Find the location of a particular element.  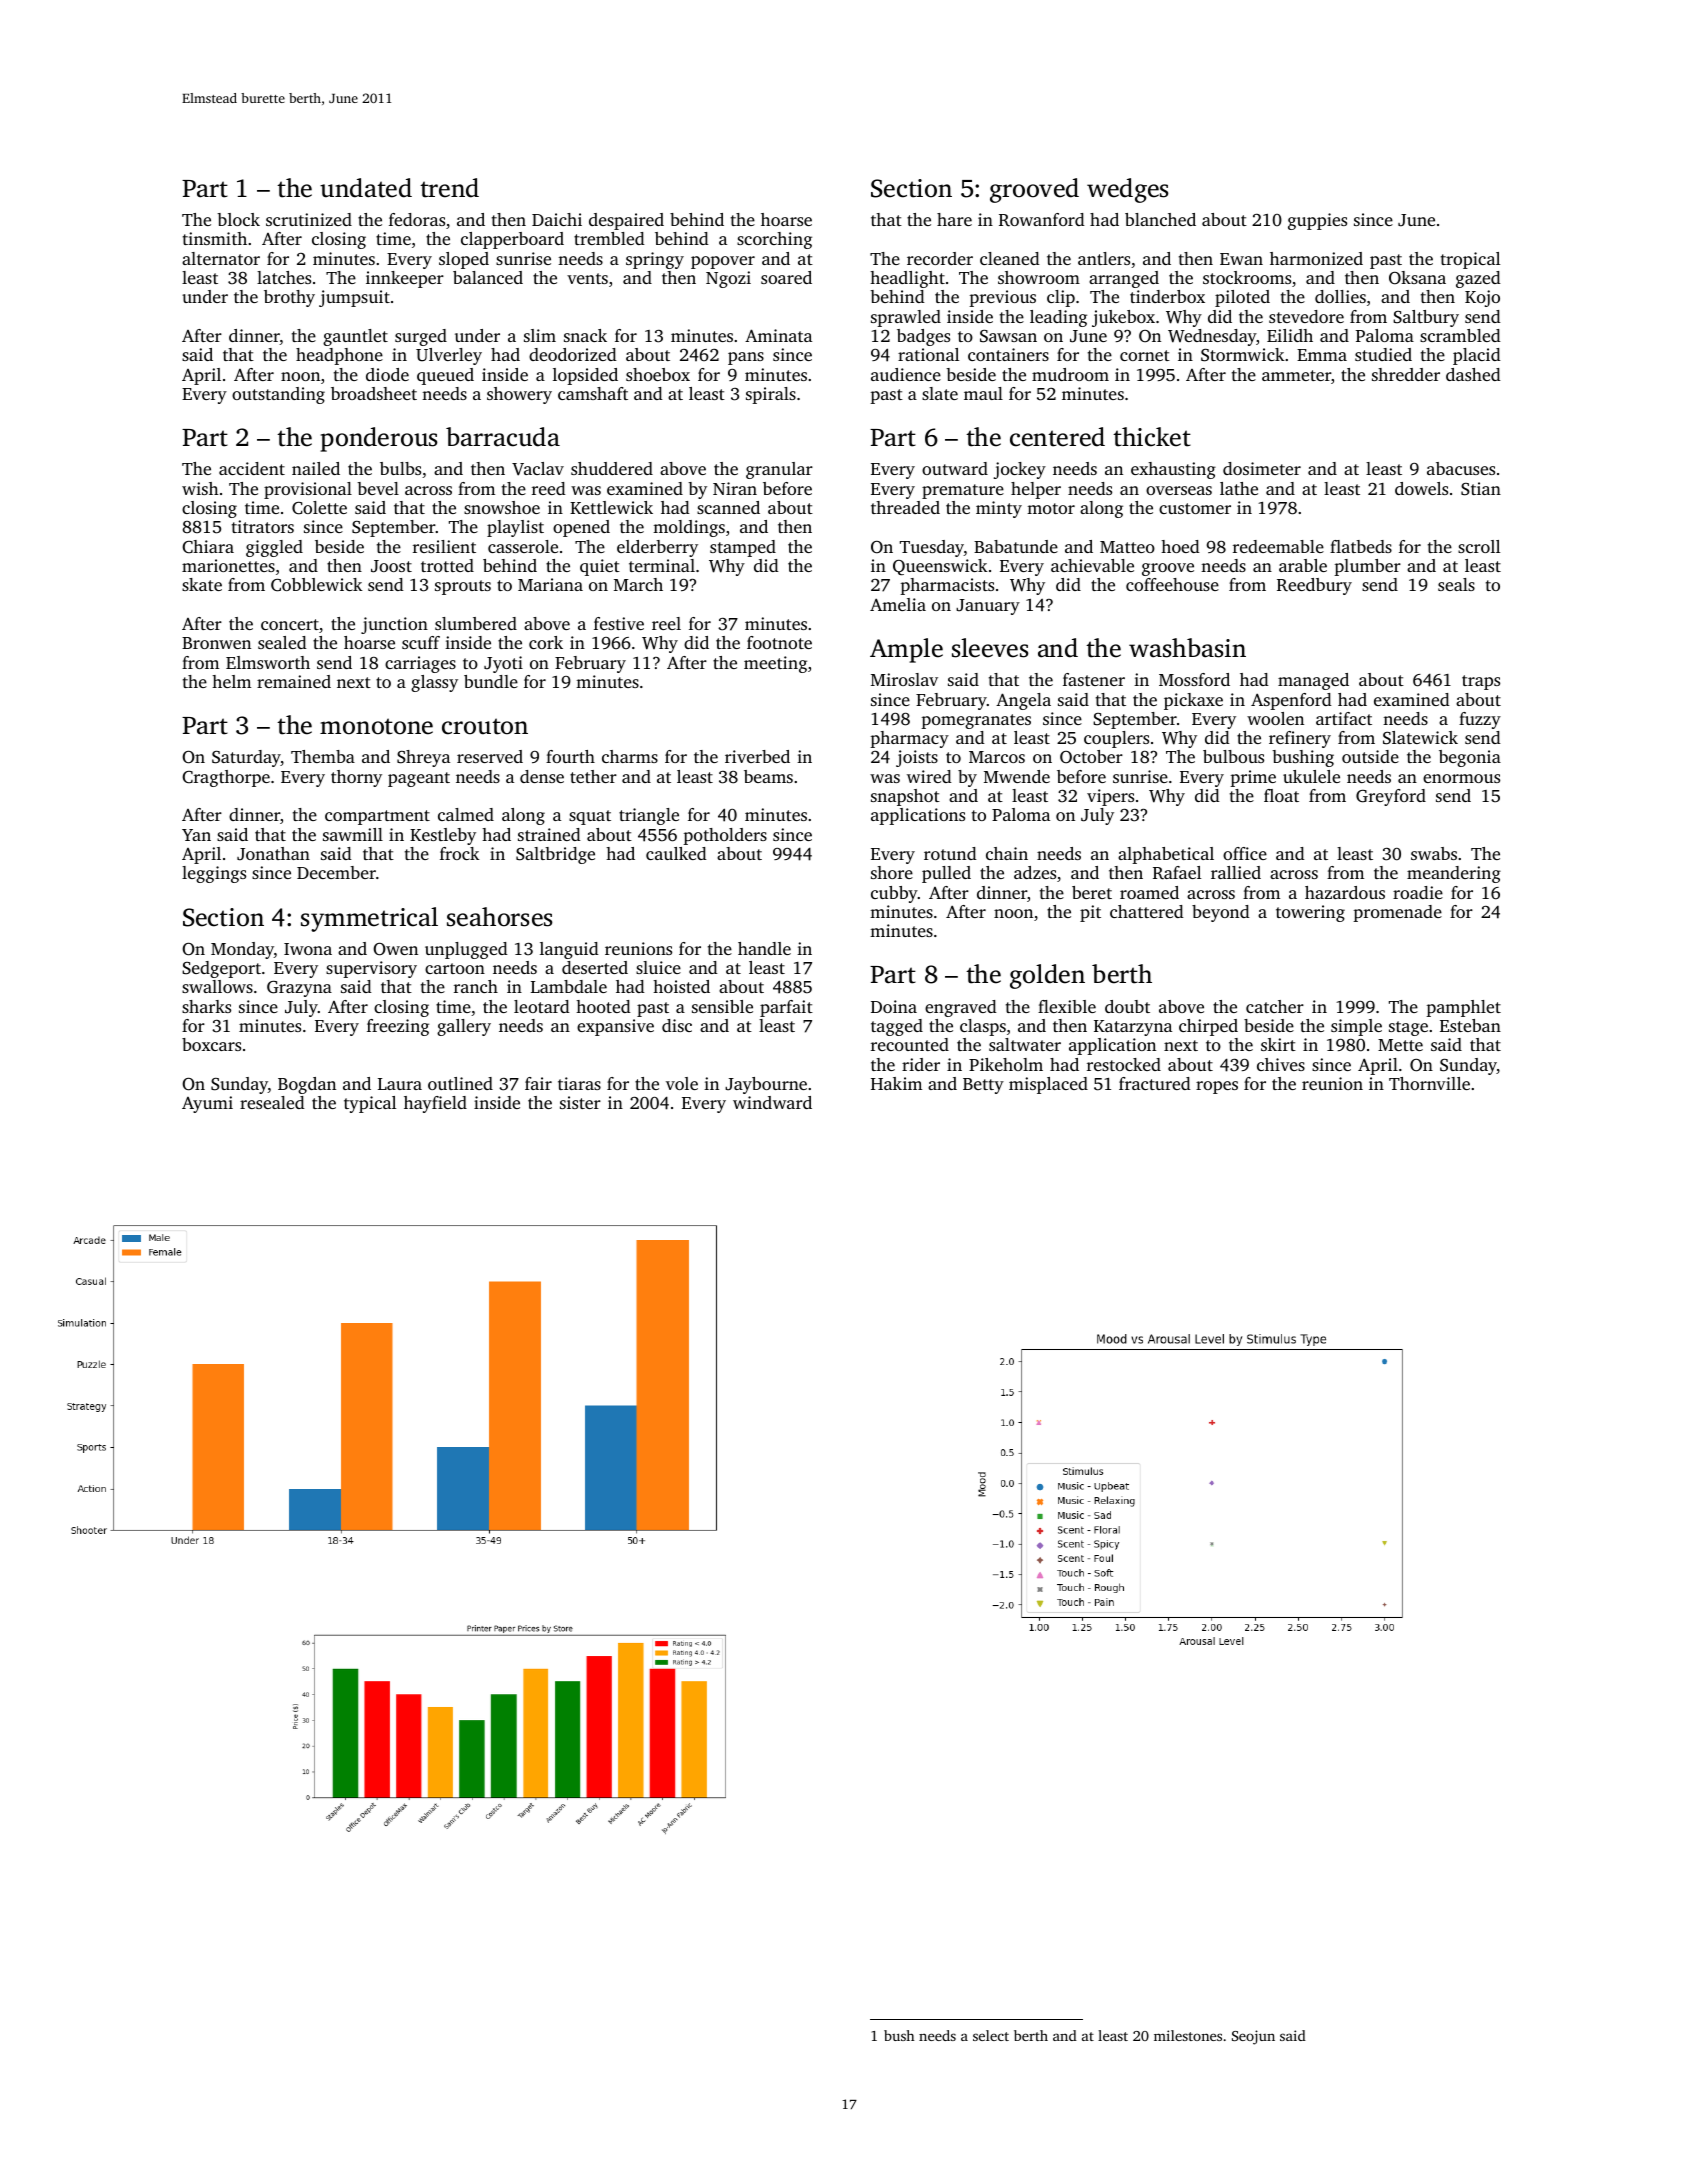

select is located at coordinates (991, 2035).
